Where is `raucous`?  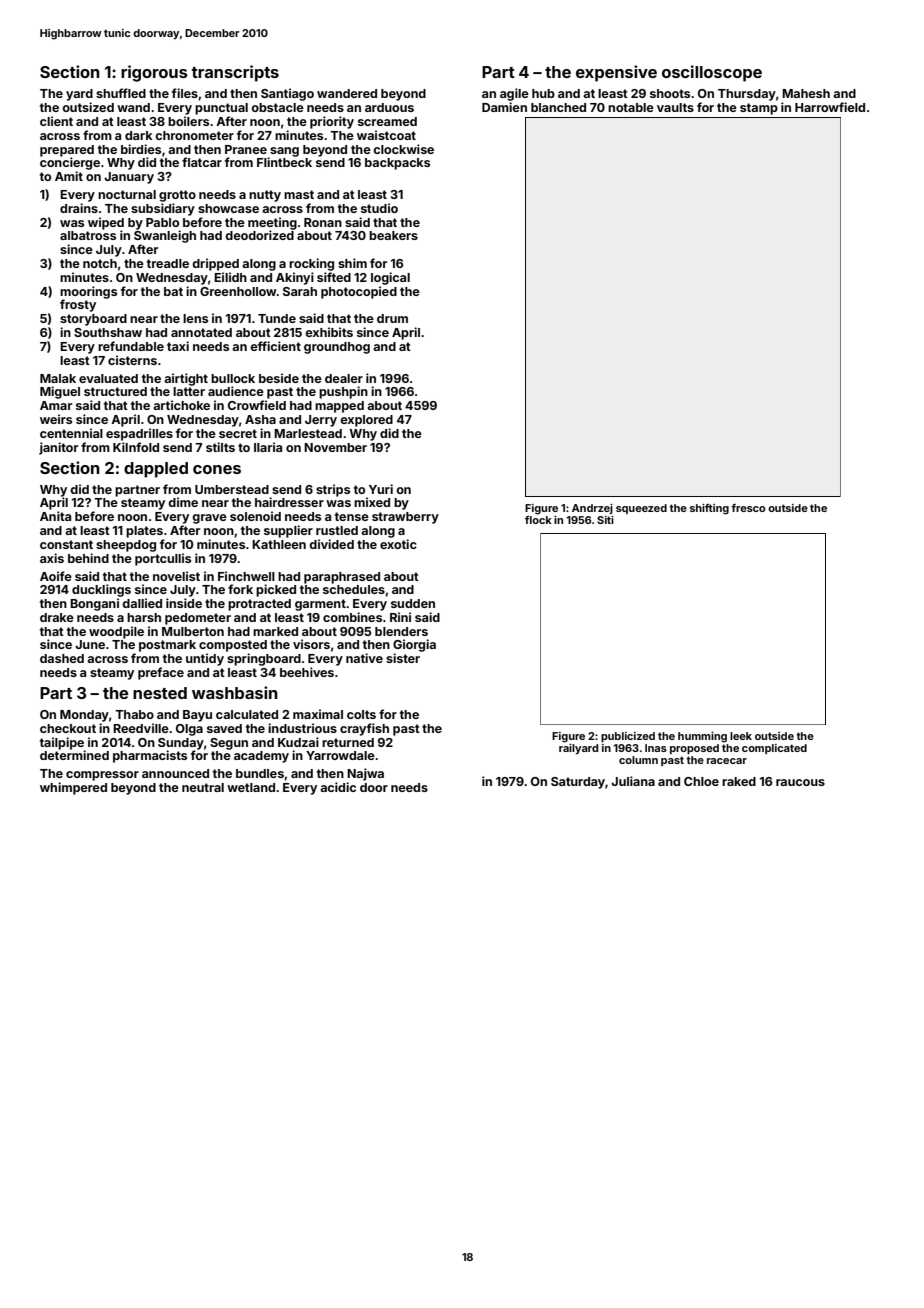
raucous is located at coordinates (800, 782).
